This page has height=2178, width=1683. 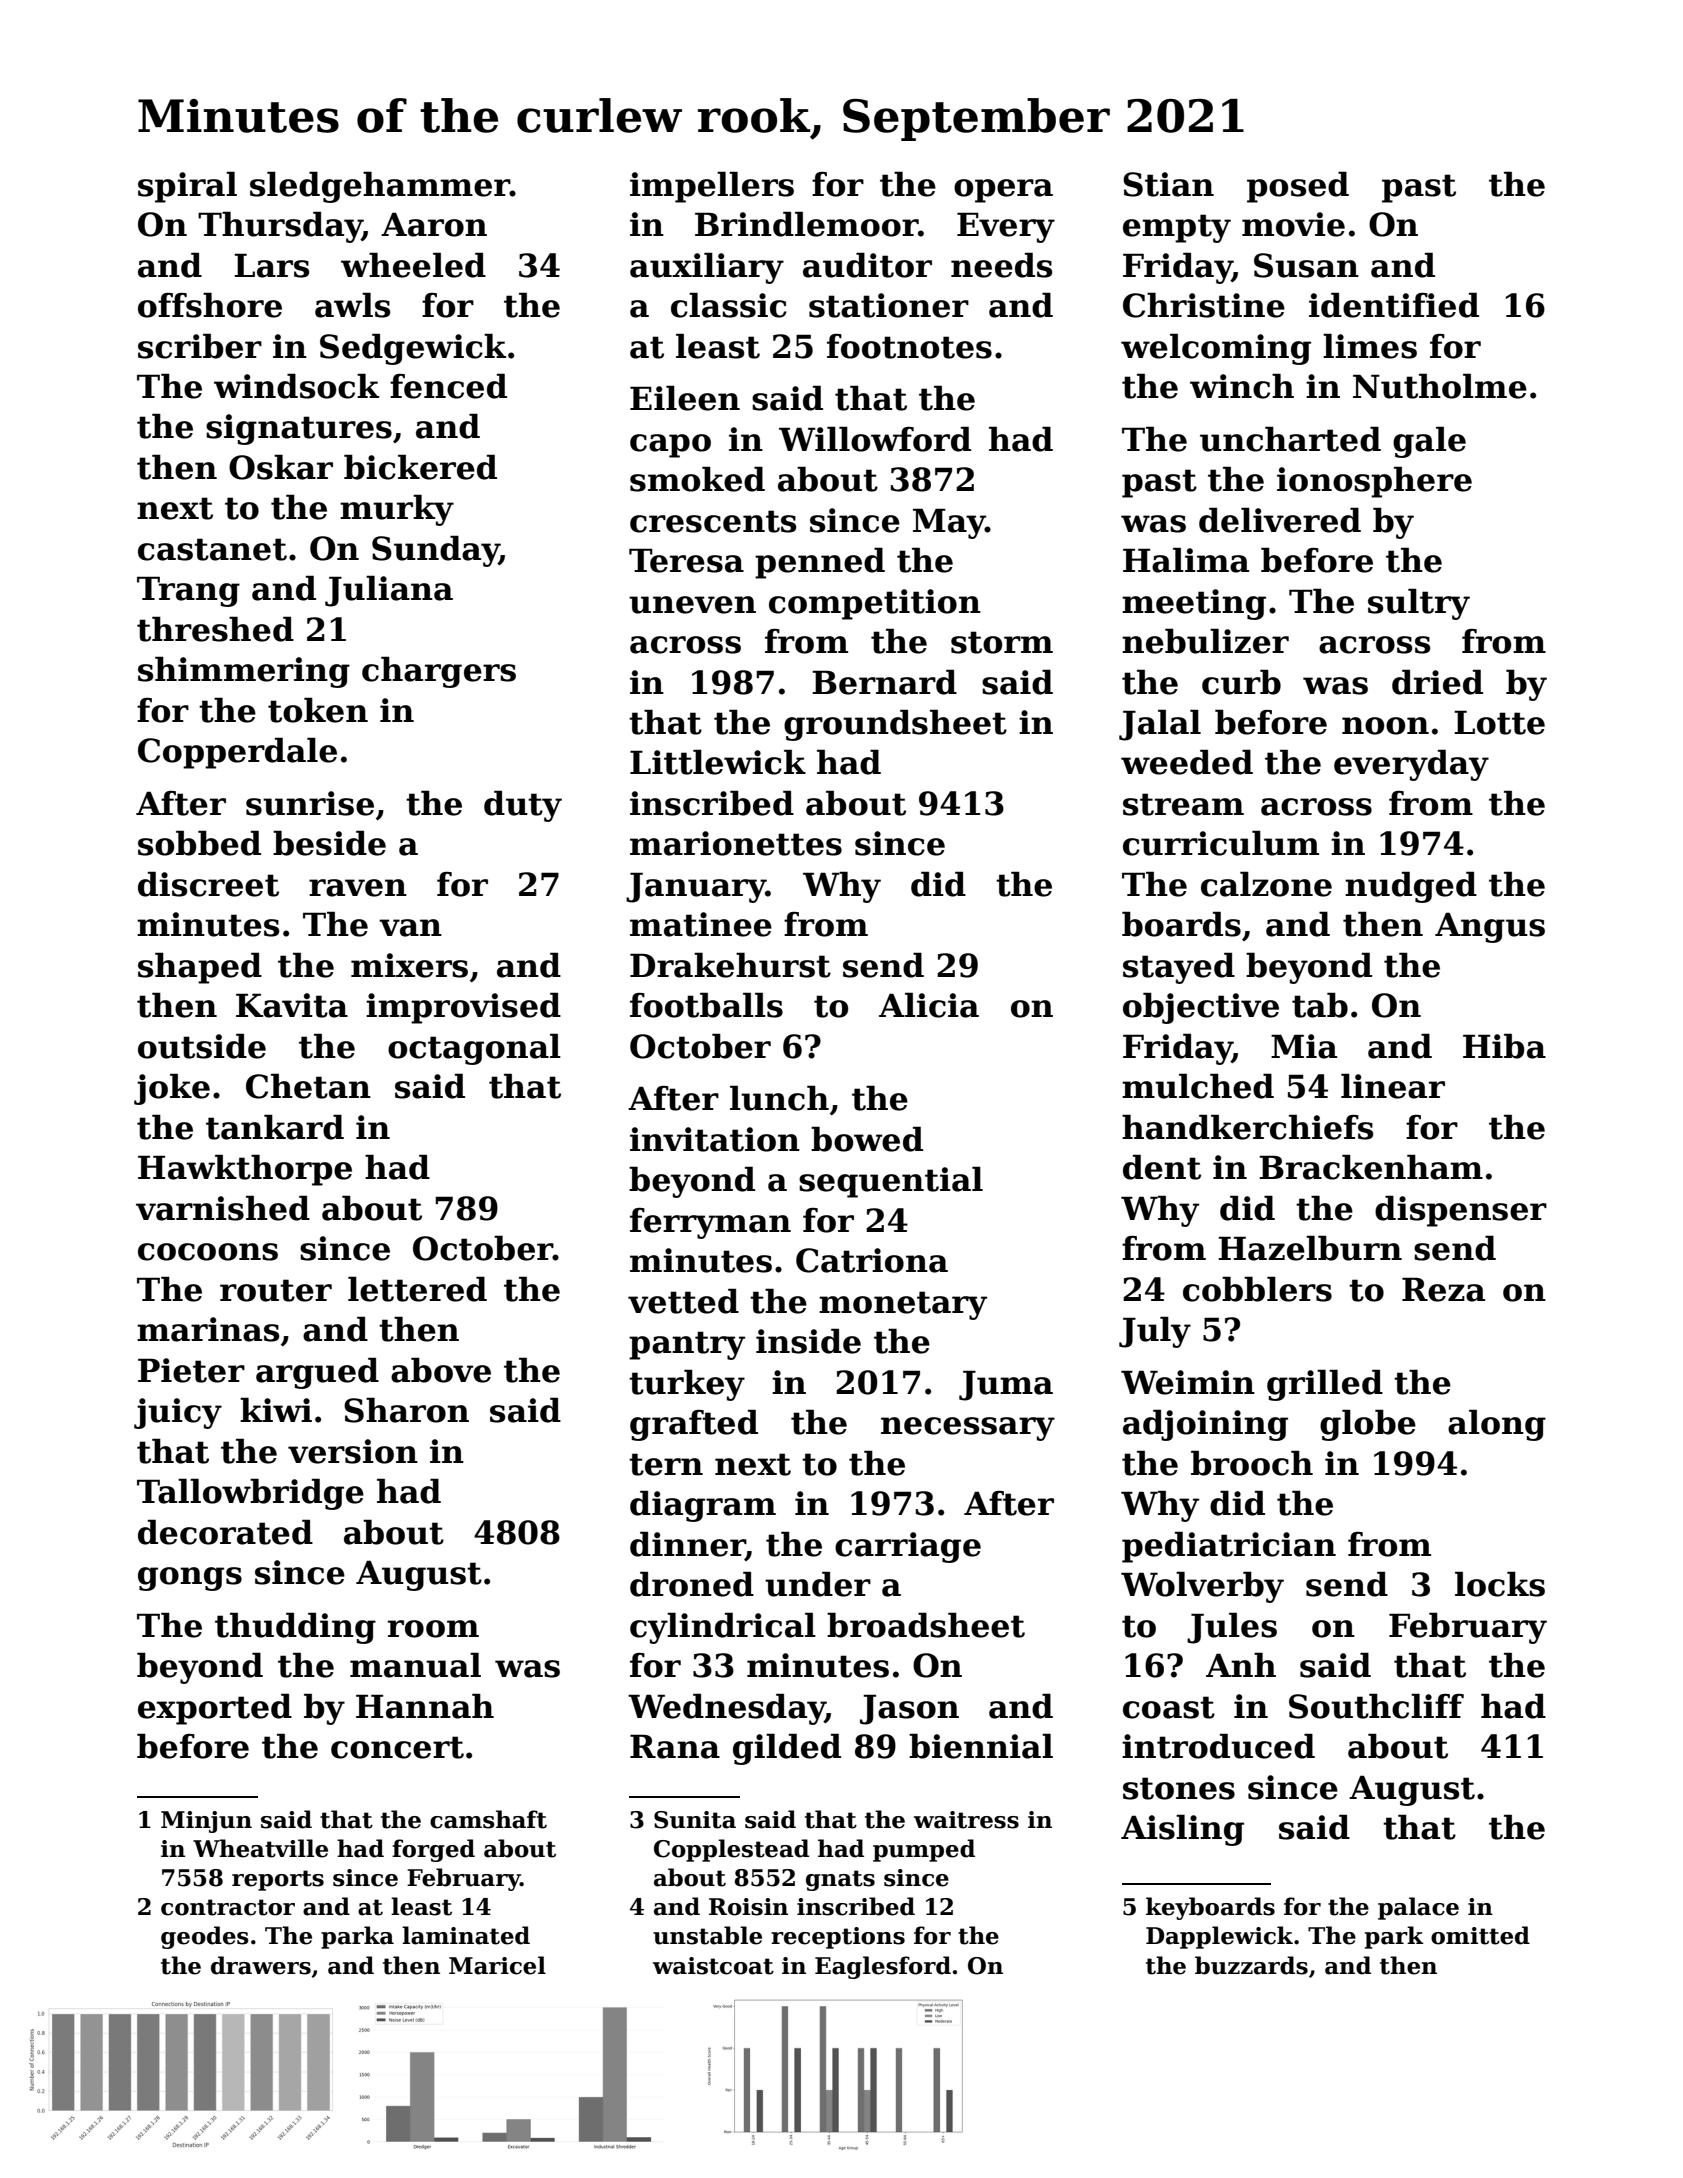 What do you see at coordinates (875, 439) in the page?
I see `Willowford` at bounding box center [875, 439].
